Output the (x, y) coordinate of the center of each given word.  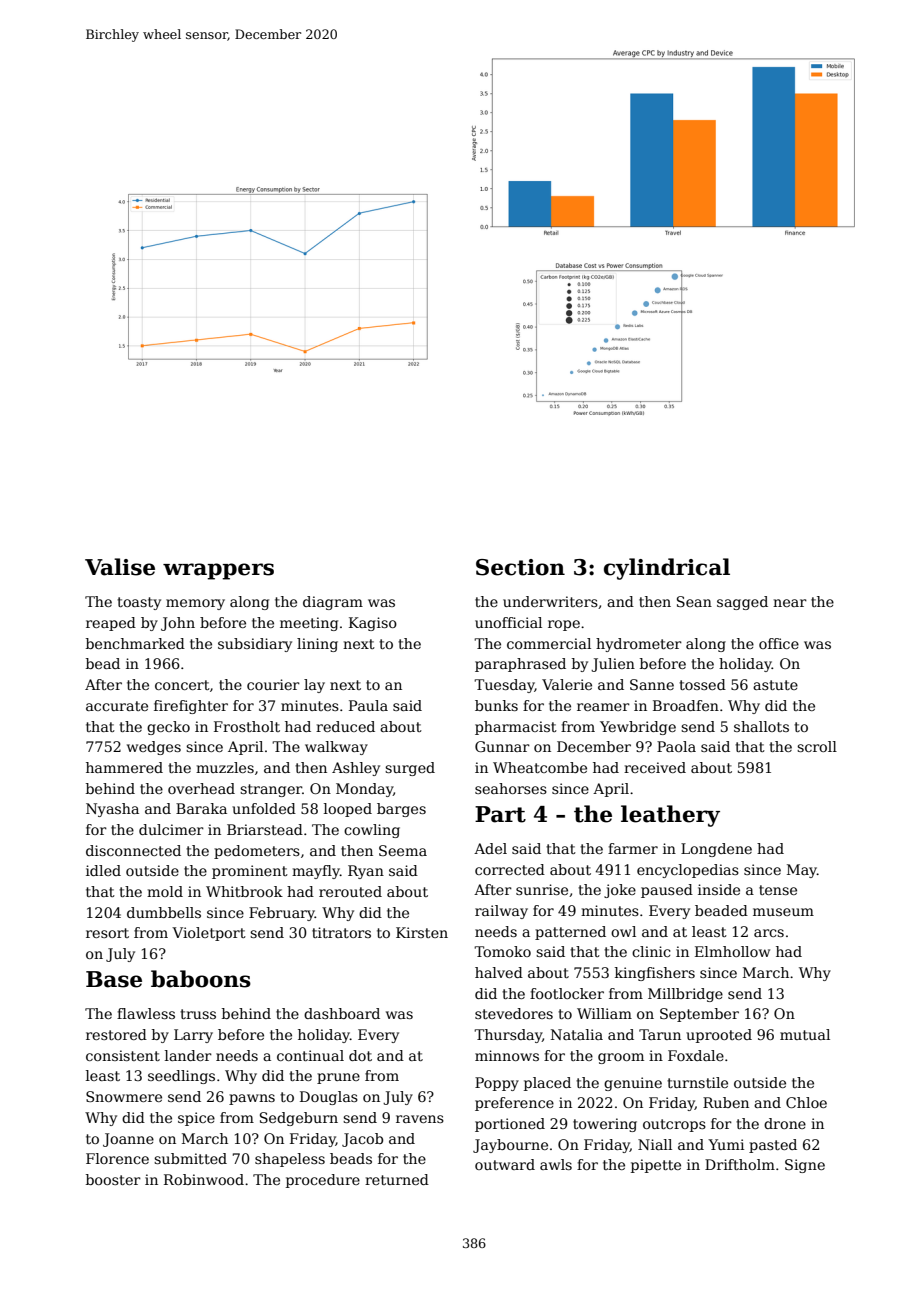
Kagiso (373, 624)
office (779, 643)
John (178, 624)
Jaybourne (510, 1146)
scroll (817, 746)
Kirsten (422, 932)
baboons (201, 979)
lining (317, 645)
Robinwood (204, 1179)
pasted (773, 1146)
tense (778, 890)
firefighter (191, 707)
